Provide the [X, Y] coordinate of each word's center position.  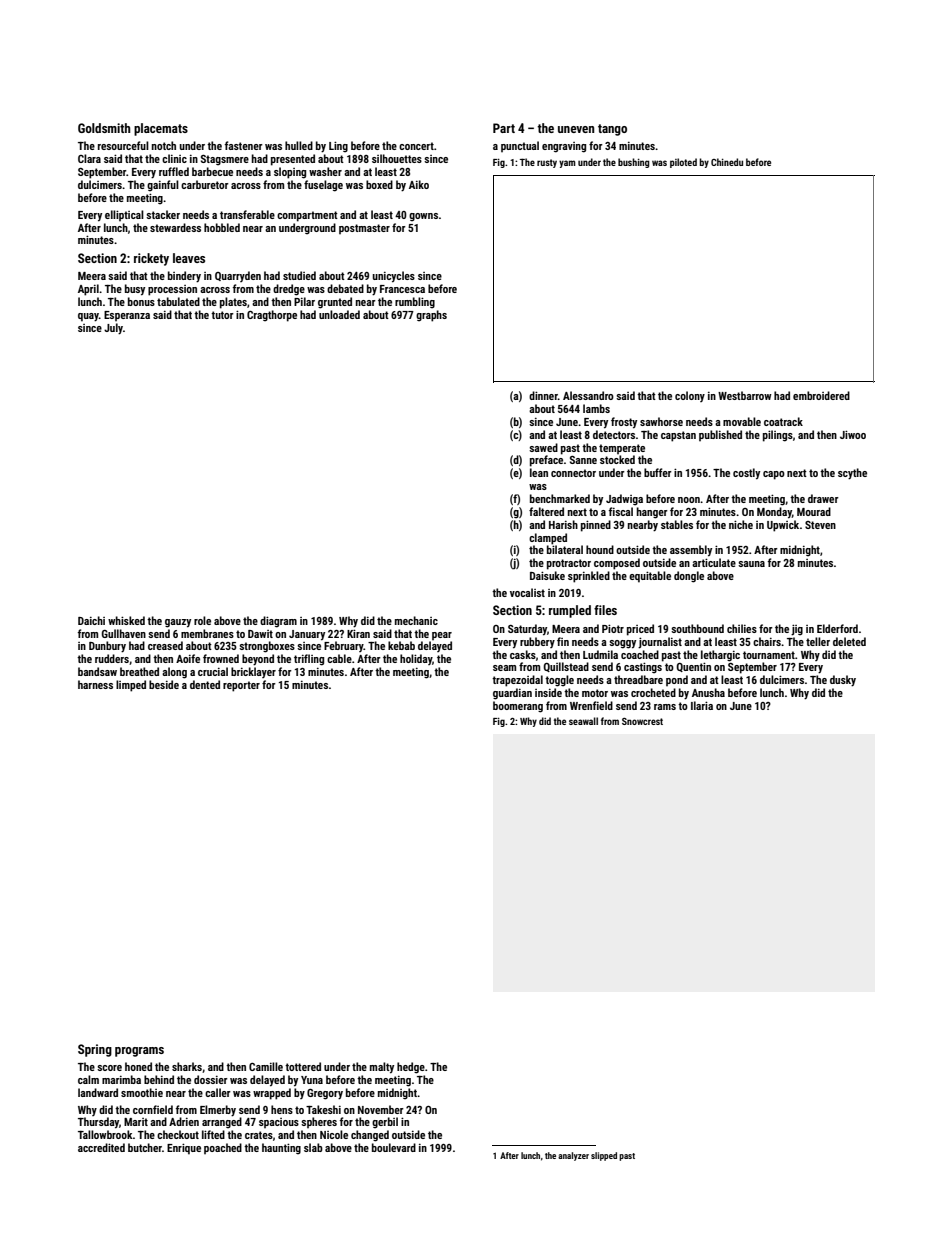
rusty [547, 163]
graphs [431, 316]
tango [612, 130]
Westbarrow [745, 395]
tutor [222, 315]
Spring [95, 1050]
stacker [163, 214]
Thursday [98, 1123]
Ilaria [702, 705]
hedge [411, 1068]
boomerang [518, 707]
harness [95, 684]
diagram [278, 622]
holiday [416, 659]
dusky [843, 681]
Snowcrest [642, 721]
